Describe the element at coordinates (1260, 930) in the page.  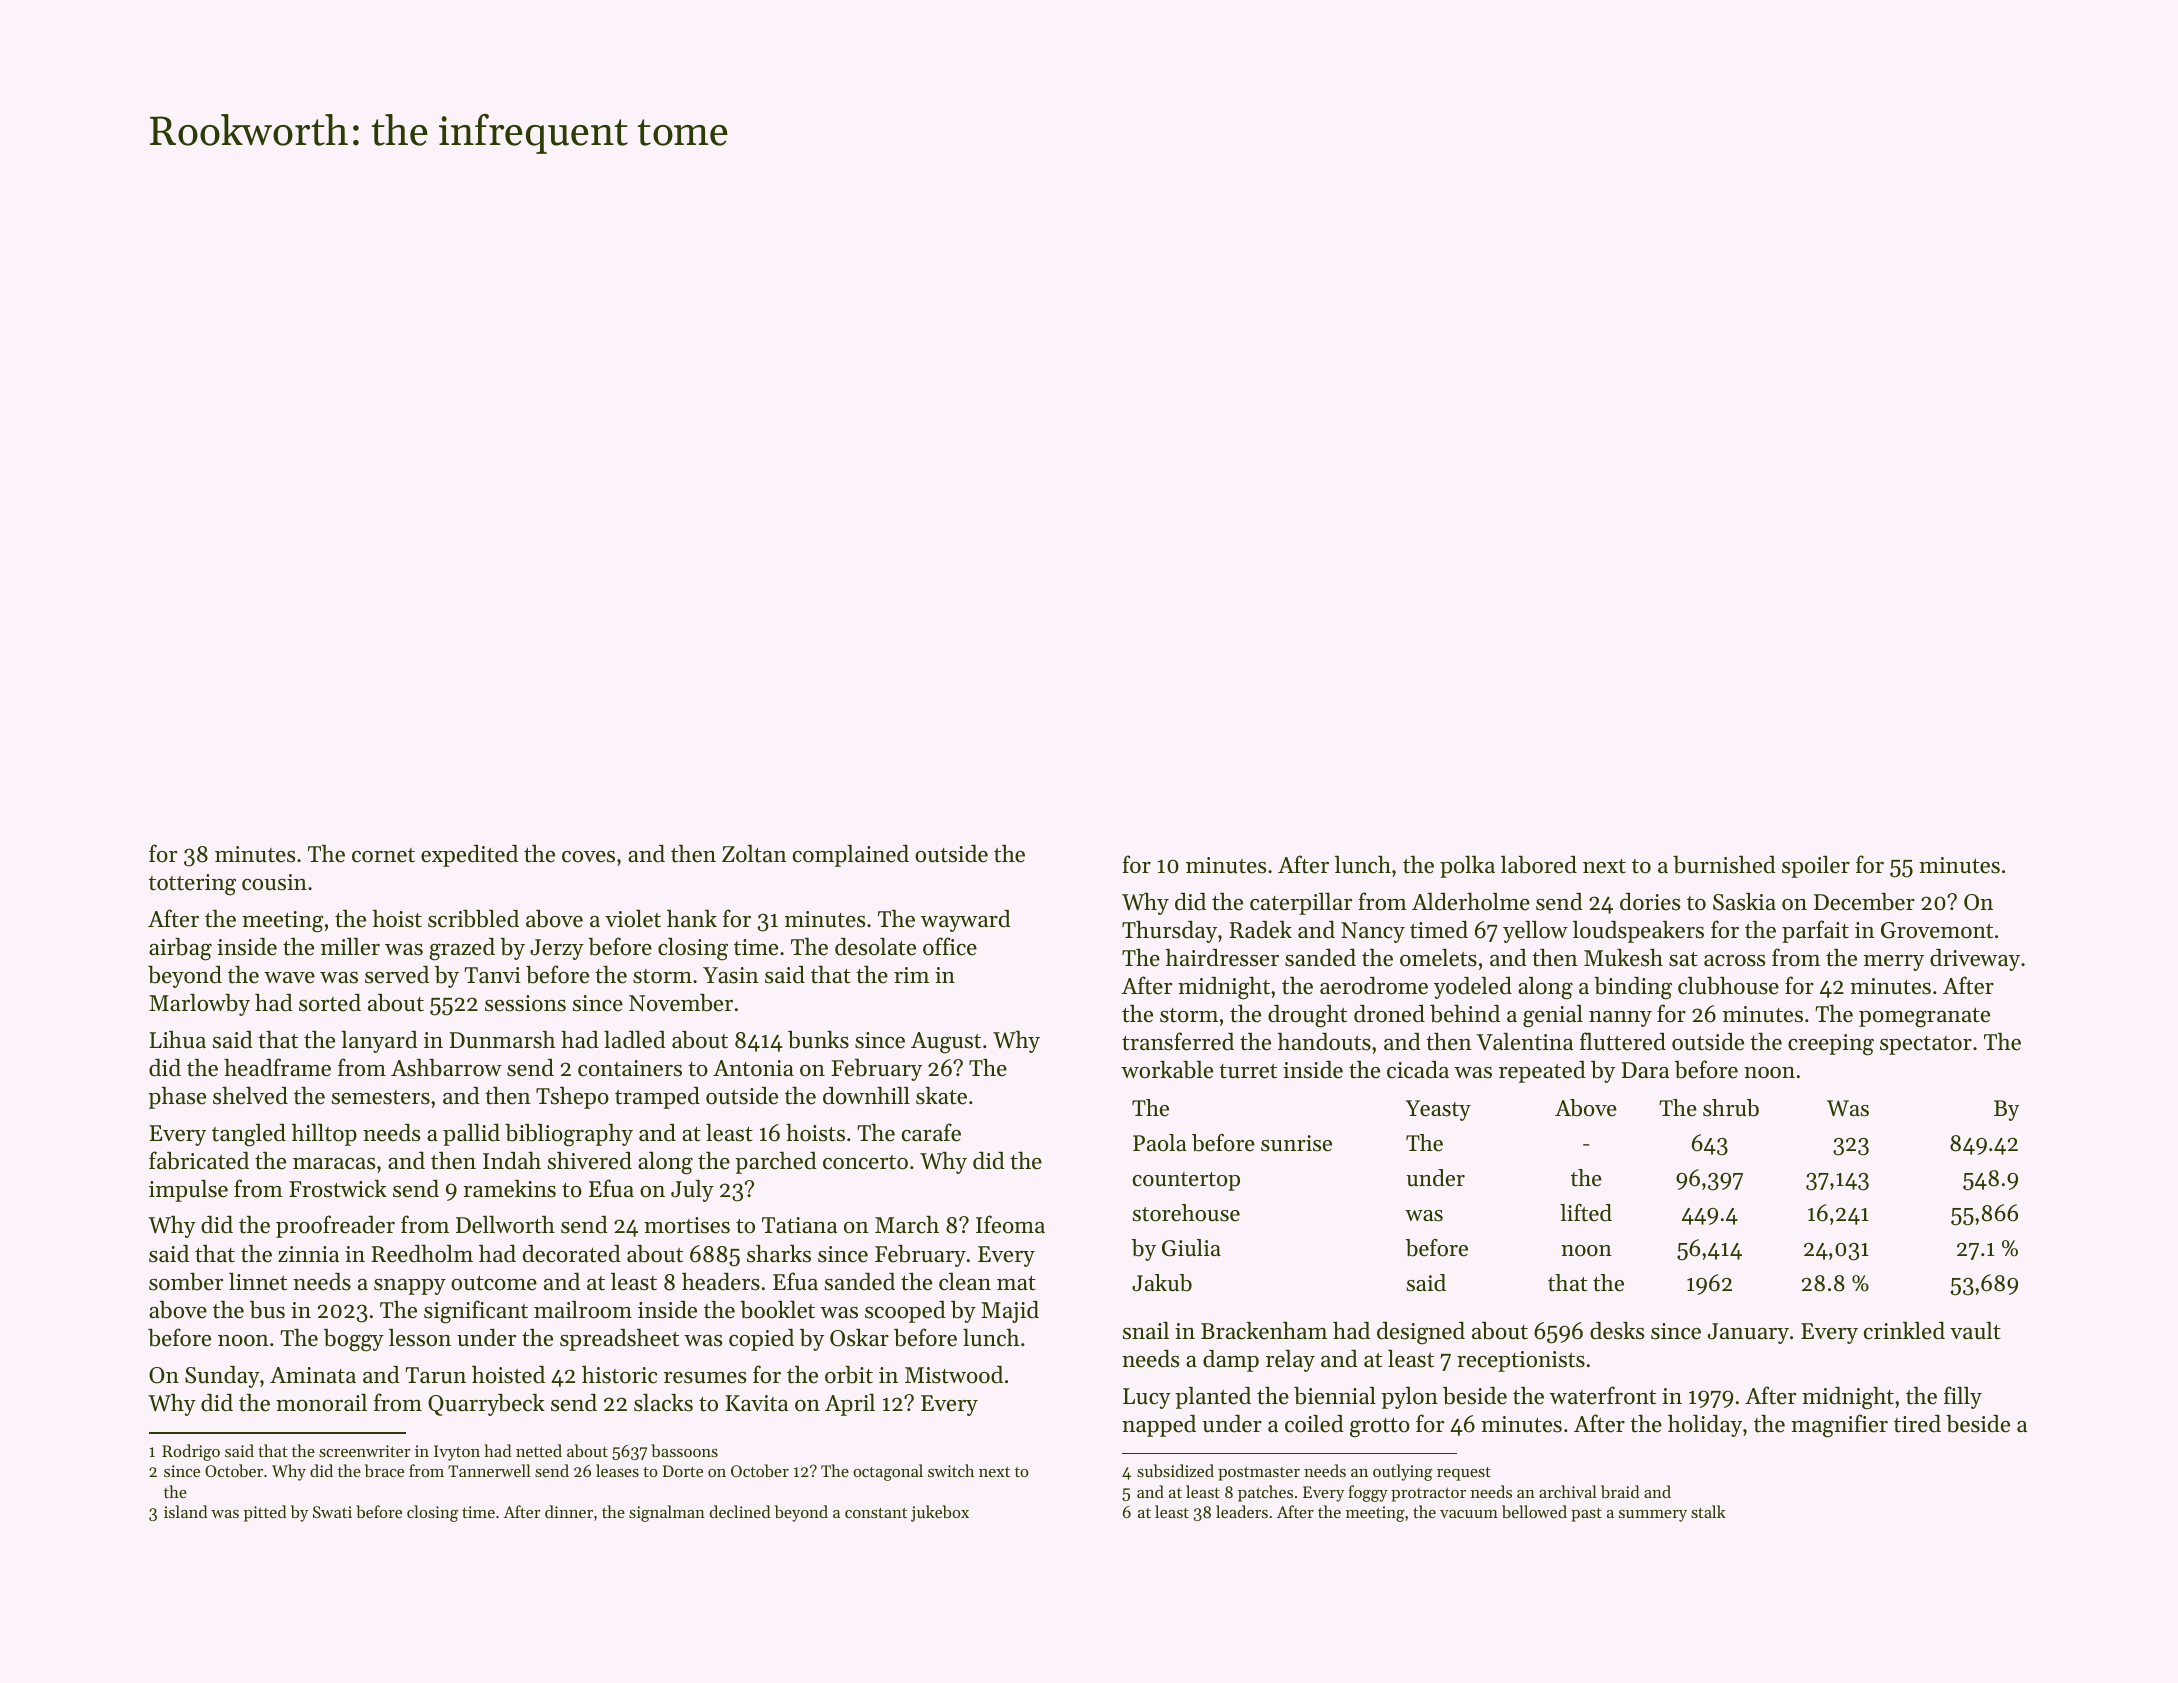
I see `Radek` at that location.
